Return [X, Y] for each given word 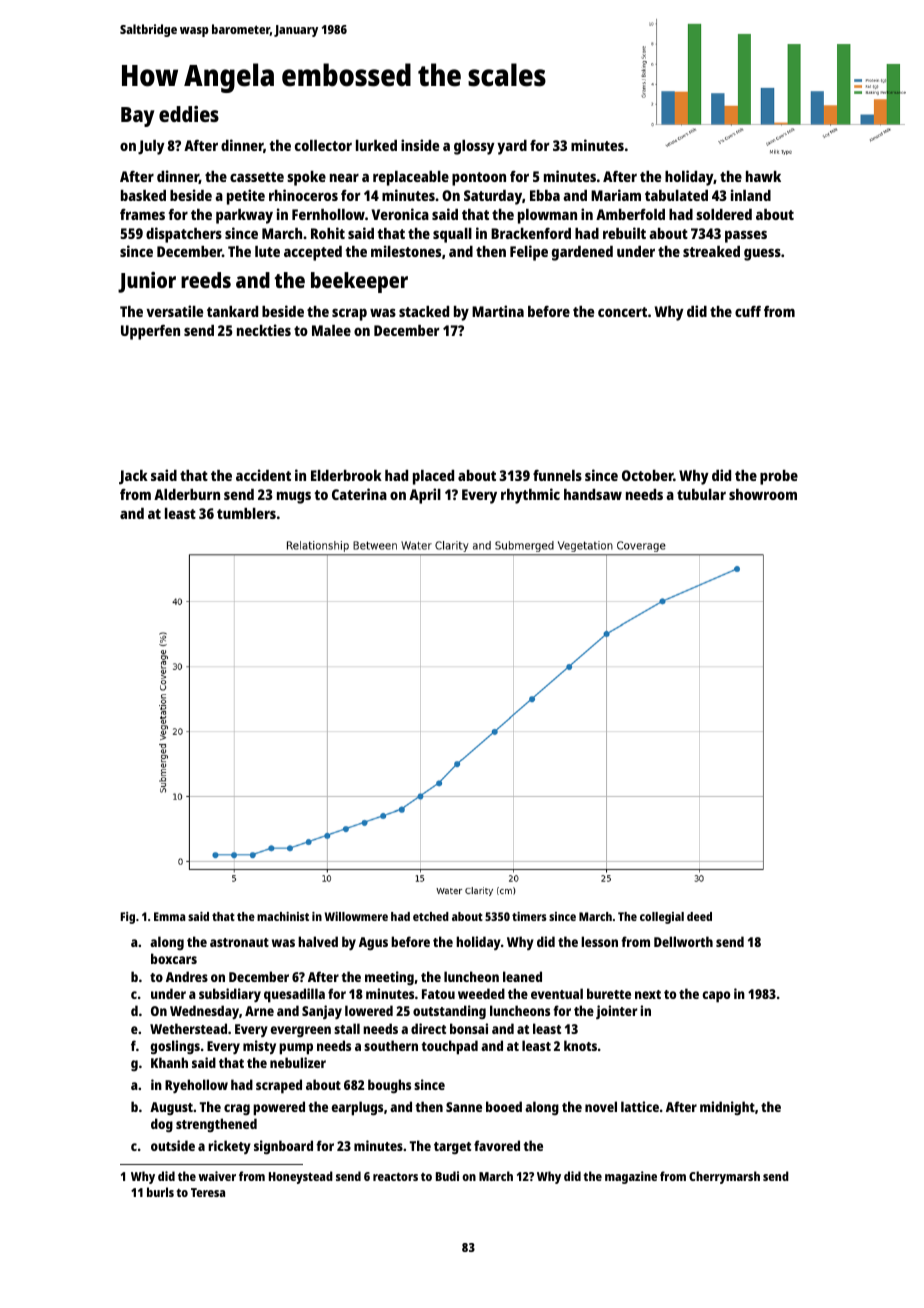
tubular [701, 494]
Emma [169, 916]
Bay [137, 117]
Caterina [359, 494]
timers [529, 916]
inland [751, 195]
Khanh [169, 1062]
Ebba [545, 195]
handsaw [593, 494]
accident [263, 475]
